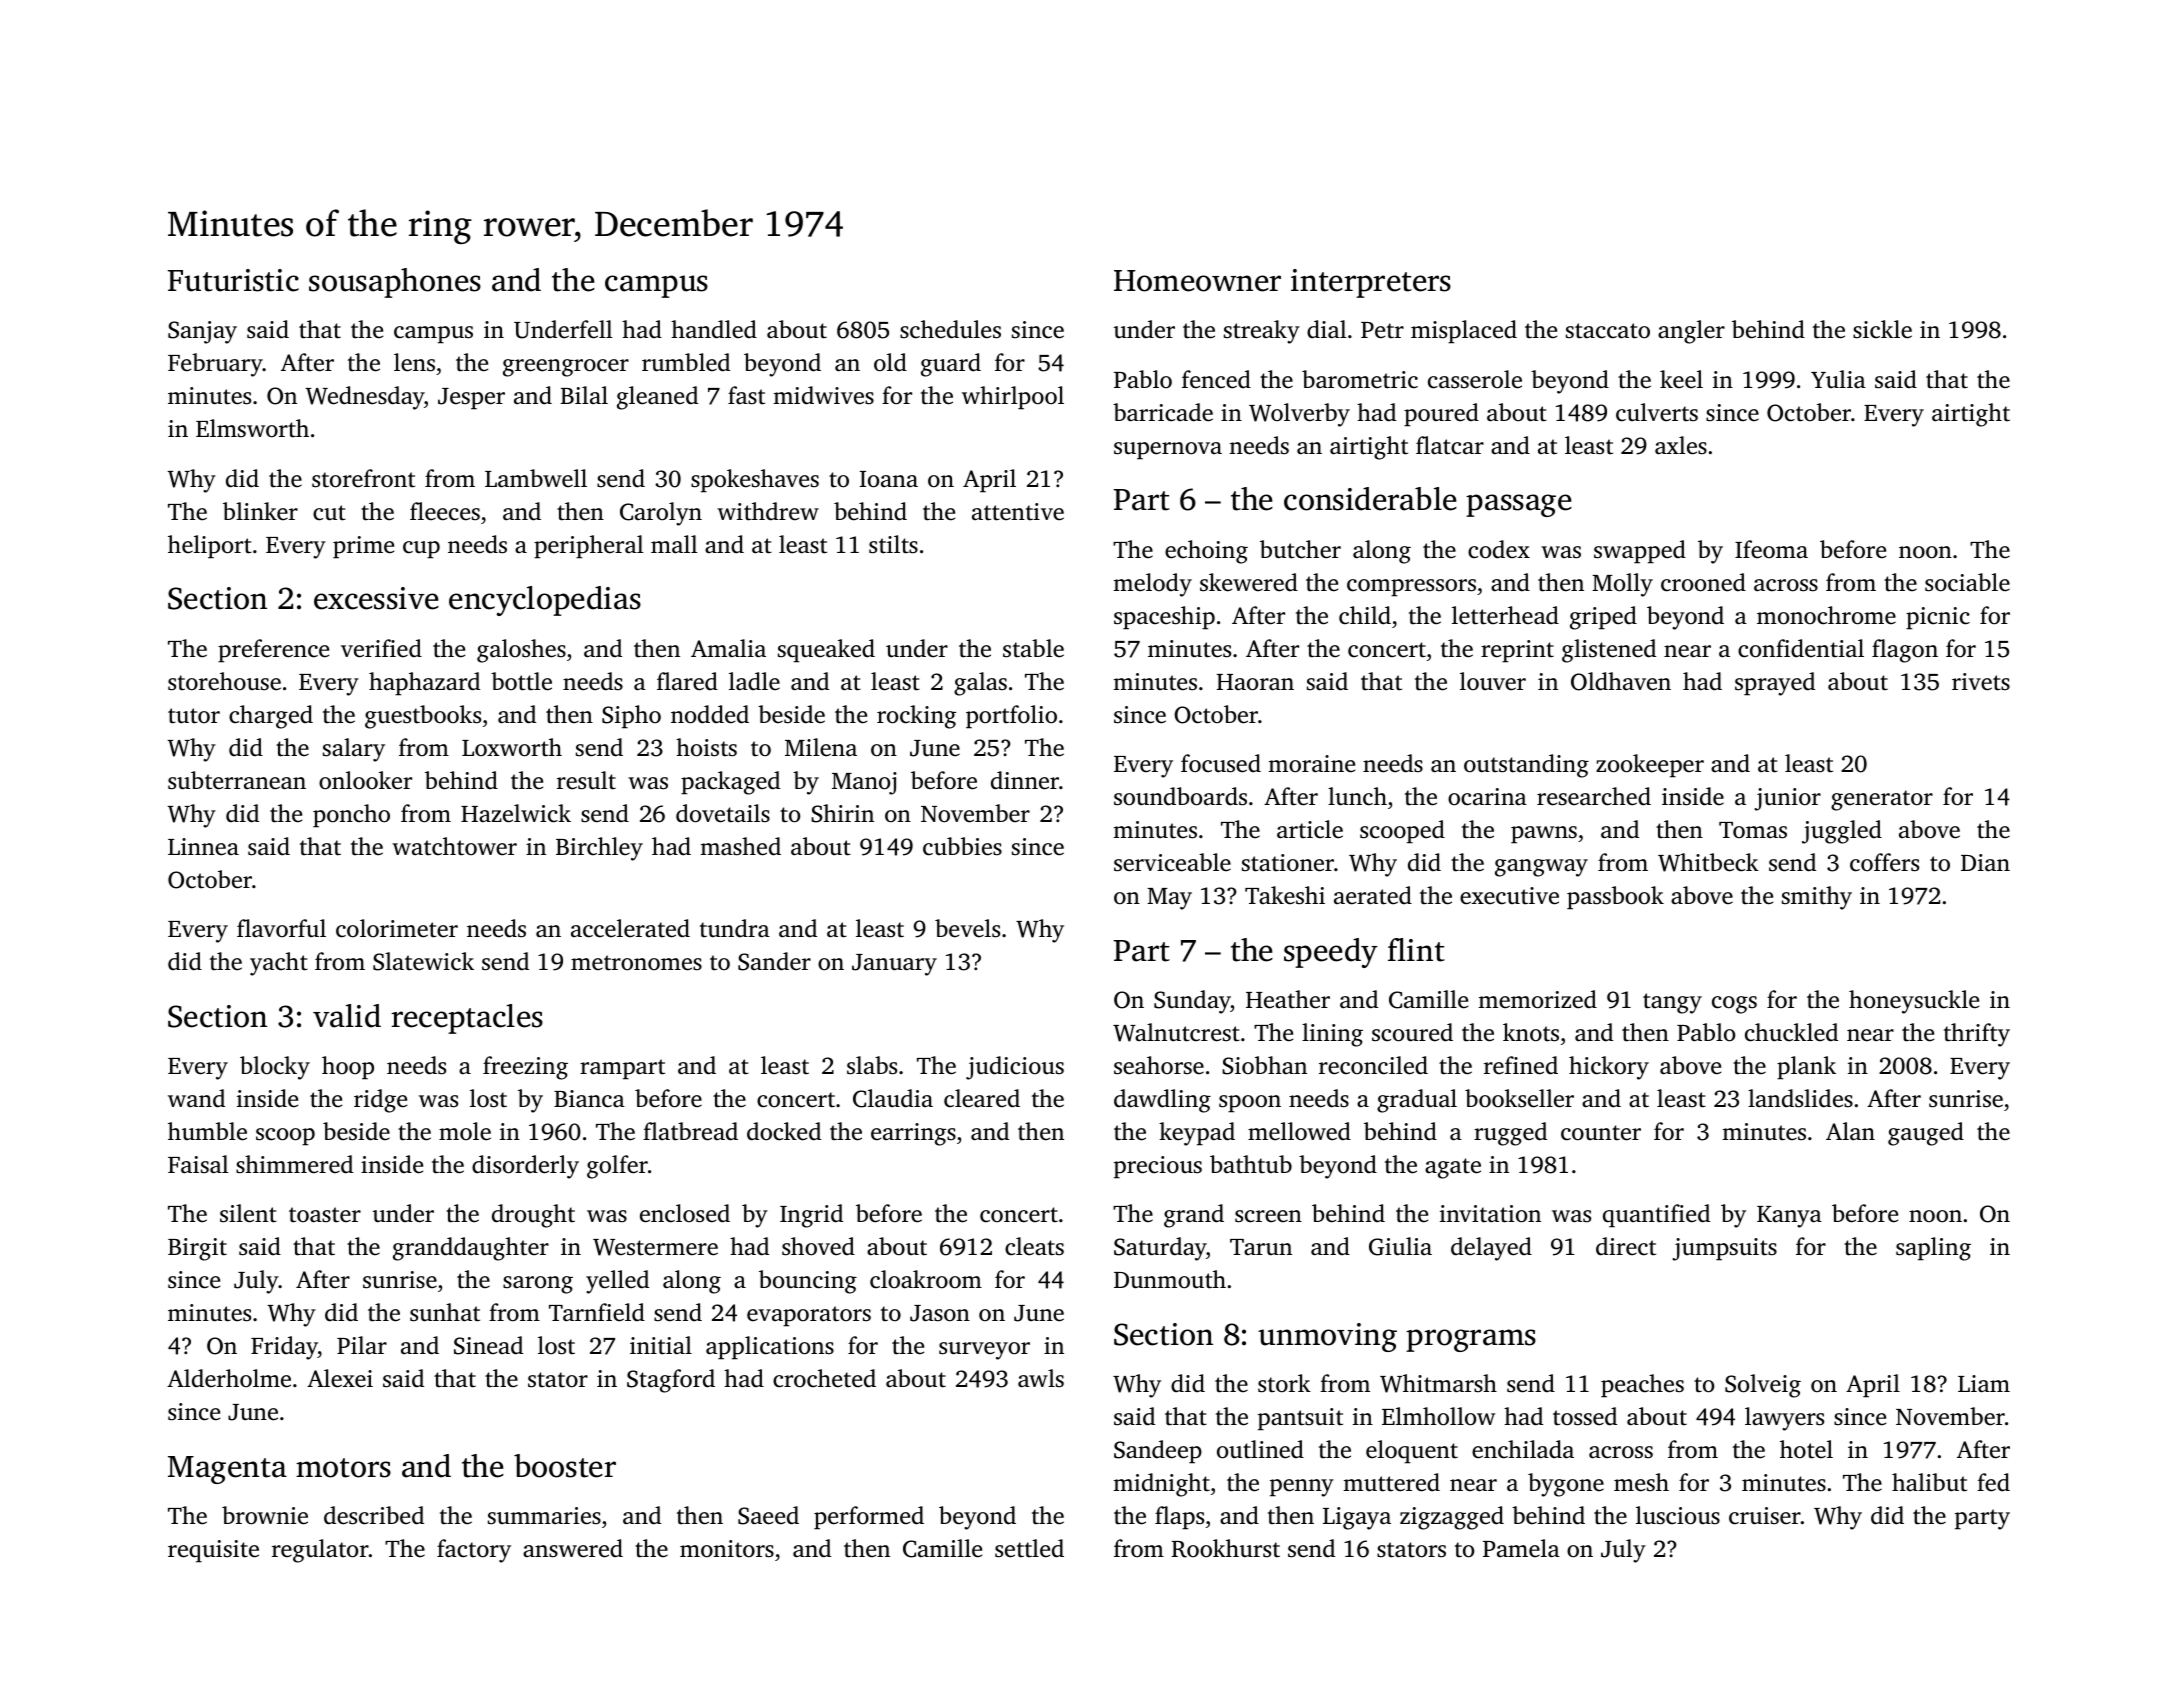 Image resolution: width=2178 pixels, height=1683 pixels. I want to click on Whitbeck, so click(1708, 862).
